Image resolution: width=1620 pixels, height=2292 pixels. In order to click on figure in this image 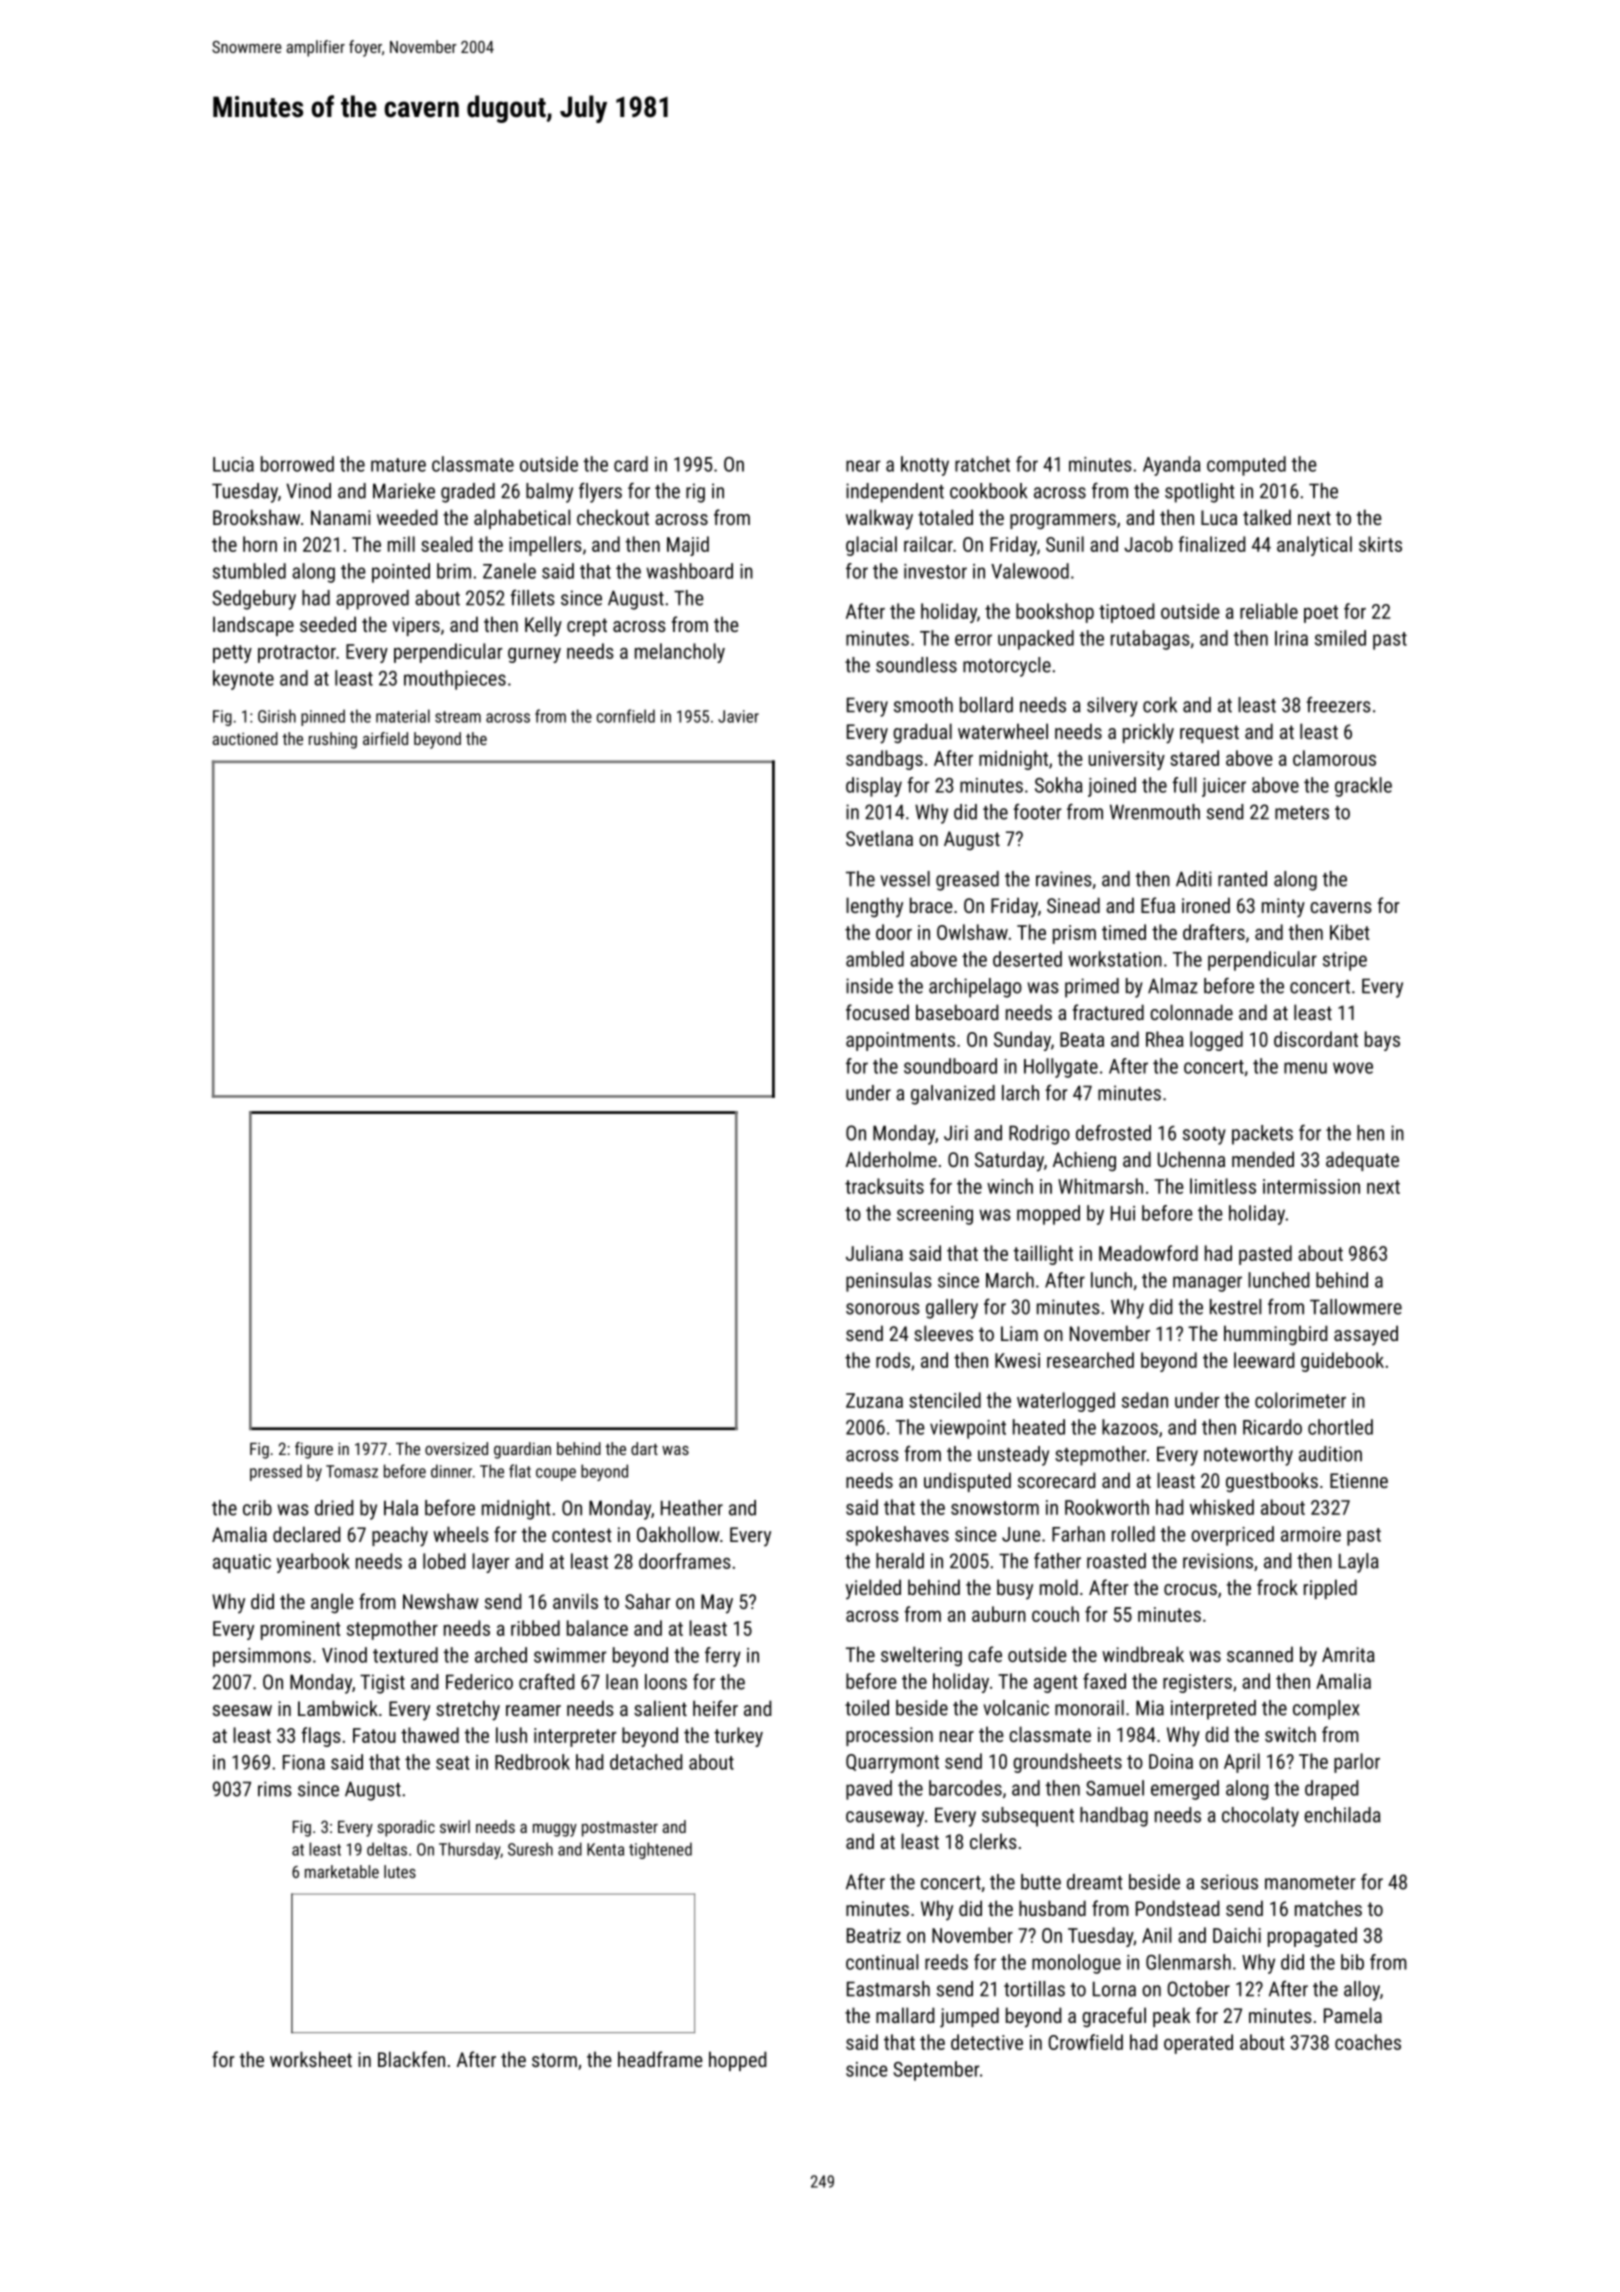, I will do `click(314, 1450)`.
